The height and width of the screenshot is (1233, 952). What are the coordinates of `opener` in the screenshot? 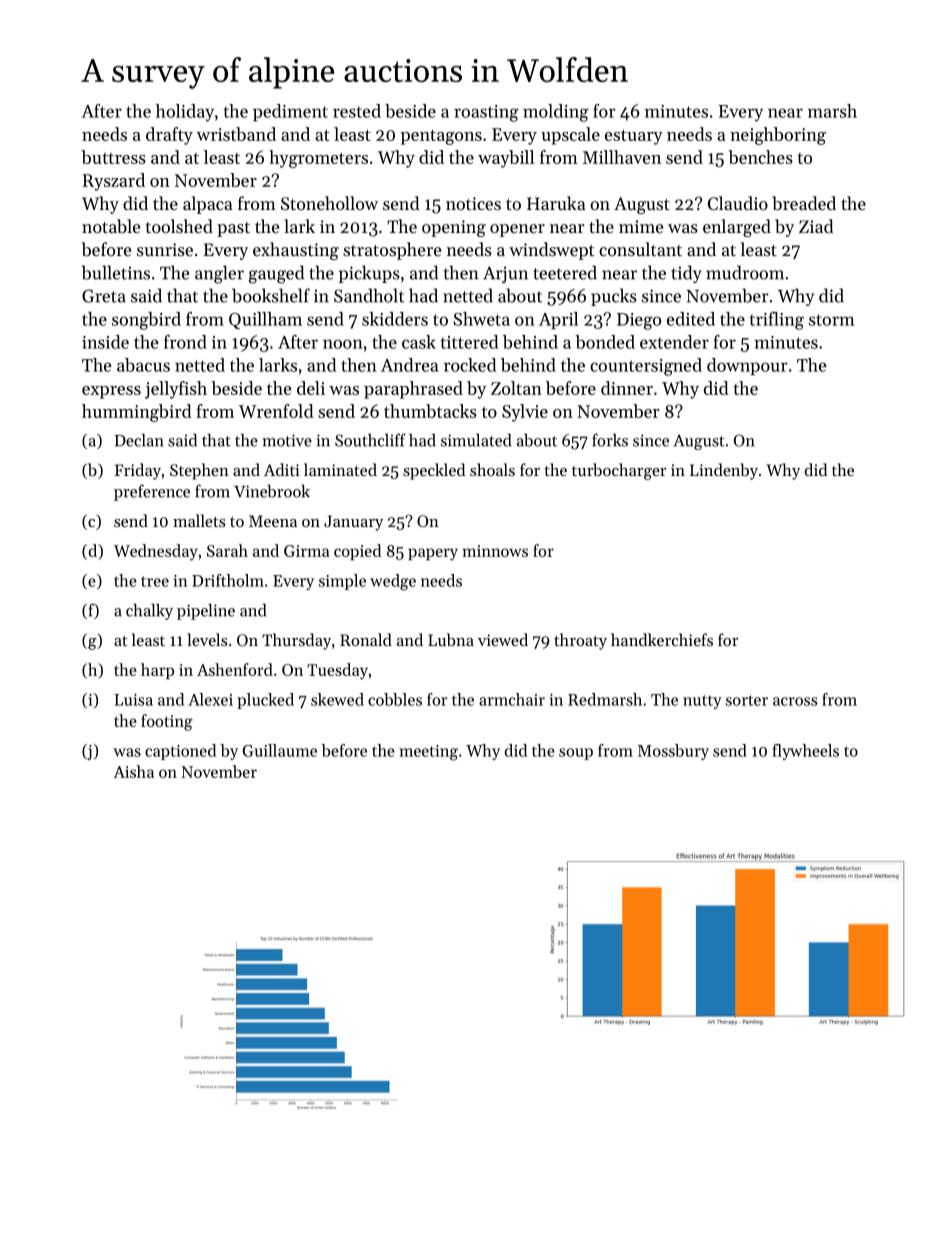 It's located at (517, 230).
